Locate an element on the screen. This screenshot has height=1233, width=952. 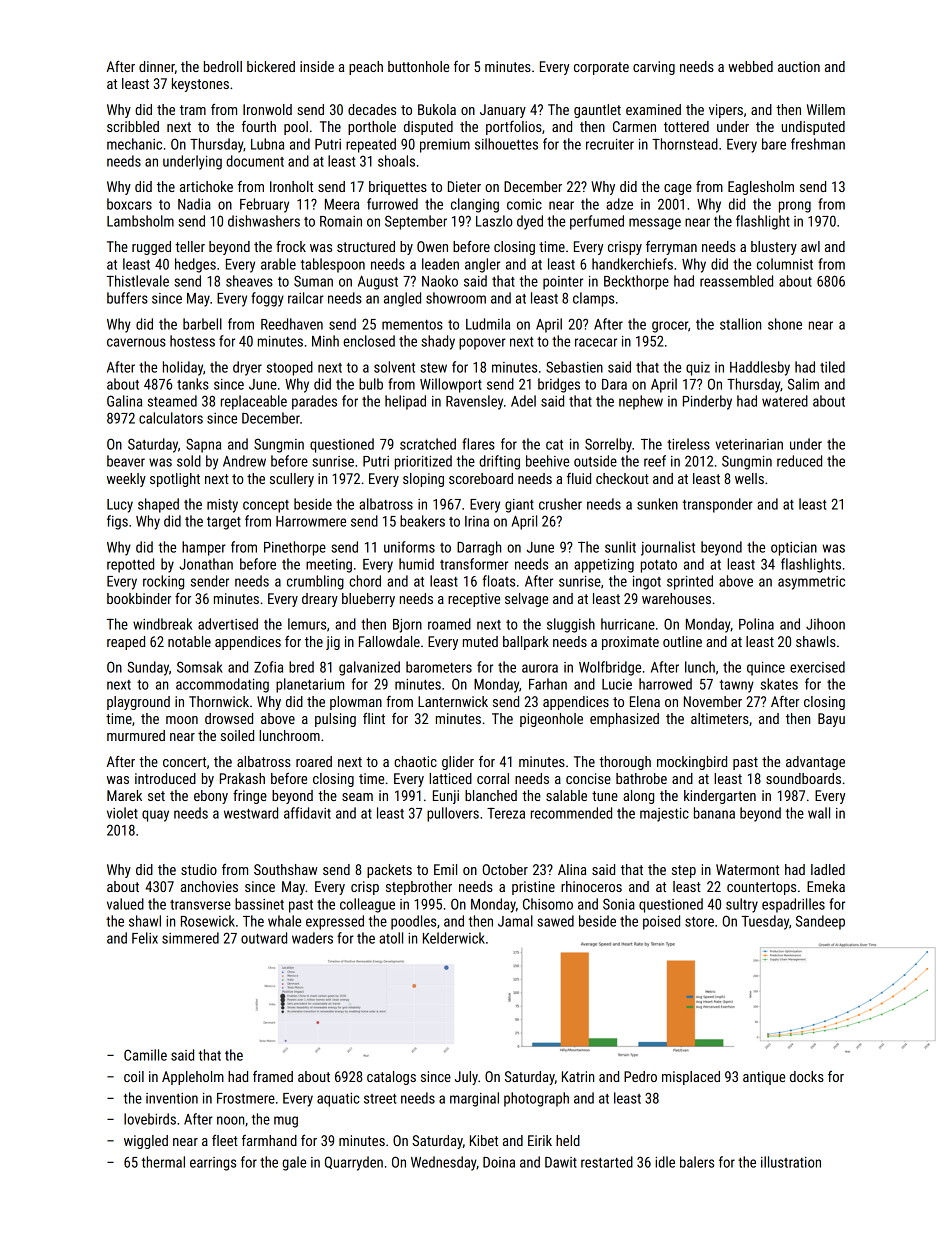
auction is located at coordinates (799, 66).
